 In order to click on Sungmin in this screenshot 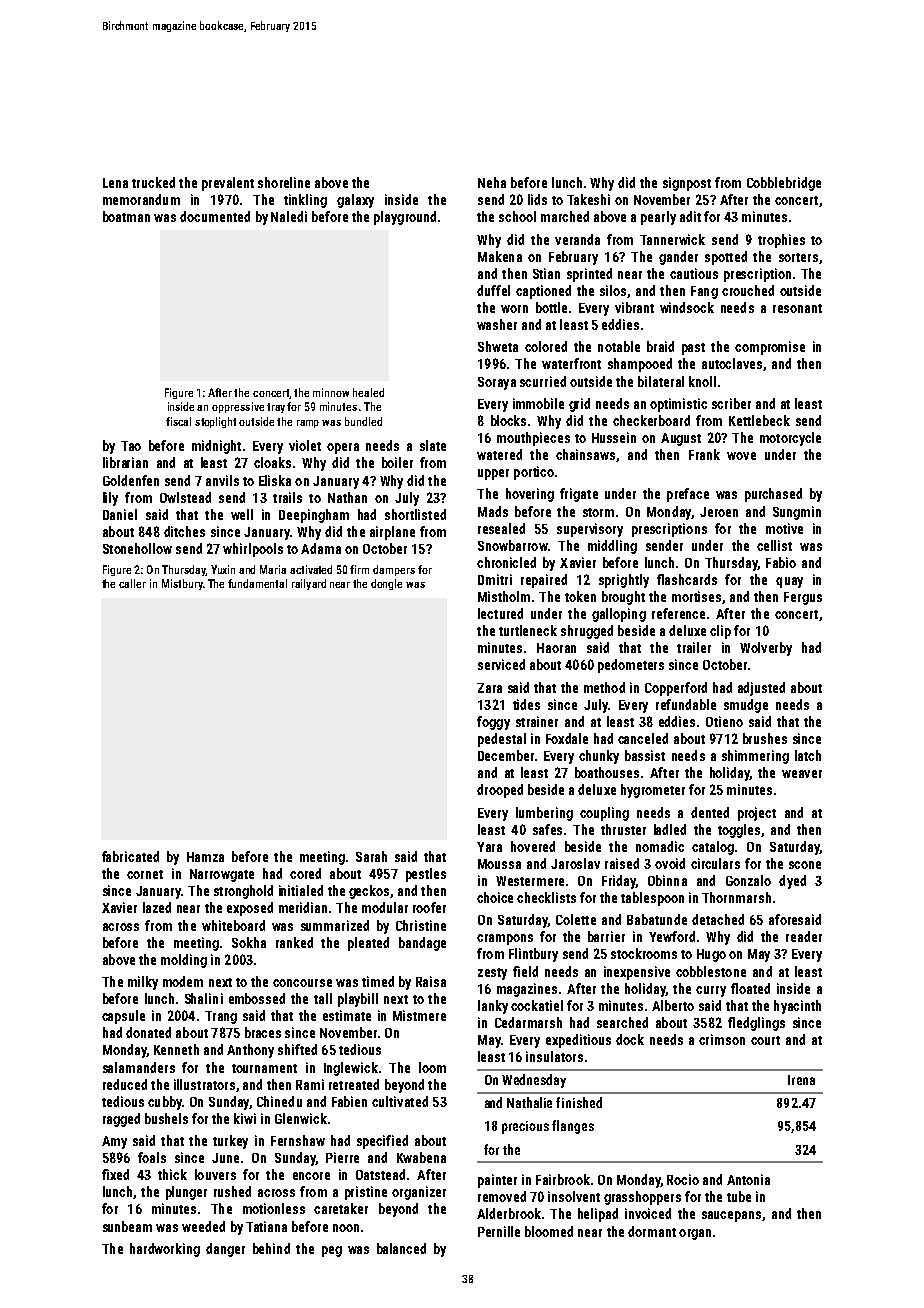, I will do `click(797, 513)`.
